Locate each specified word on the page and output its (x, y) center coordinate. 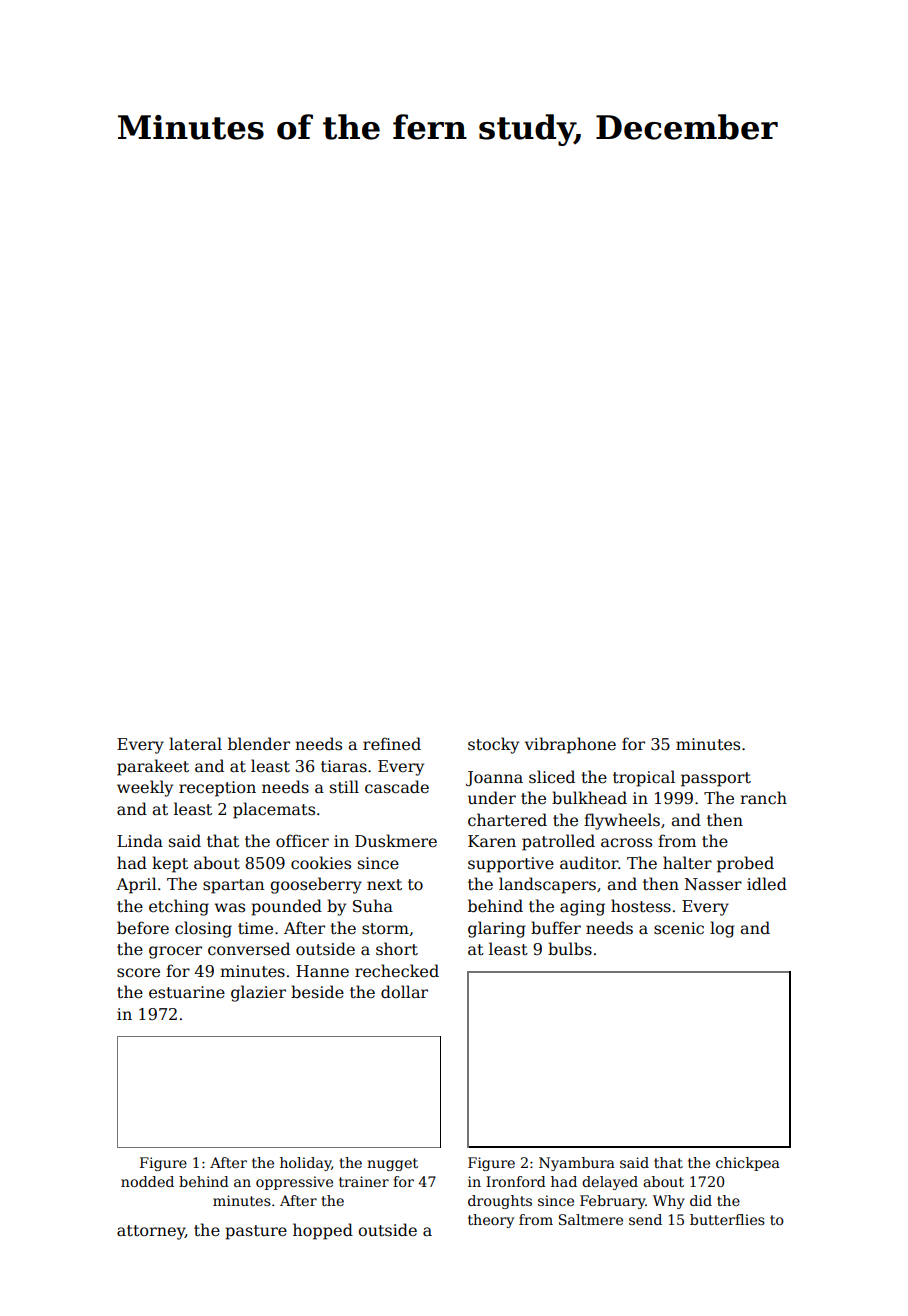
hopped (323, 1231)
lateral (195, 744)
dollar (404, 991)
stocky (493, 745)
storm (385, 929)
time (255, 928)
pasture (256, 1232)
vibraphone (570, 745)
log (722, 929)
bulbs (570, 948)
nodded (147, 1181)
